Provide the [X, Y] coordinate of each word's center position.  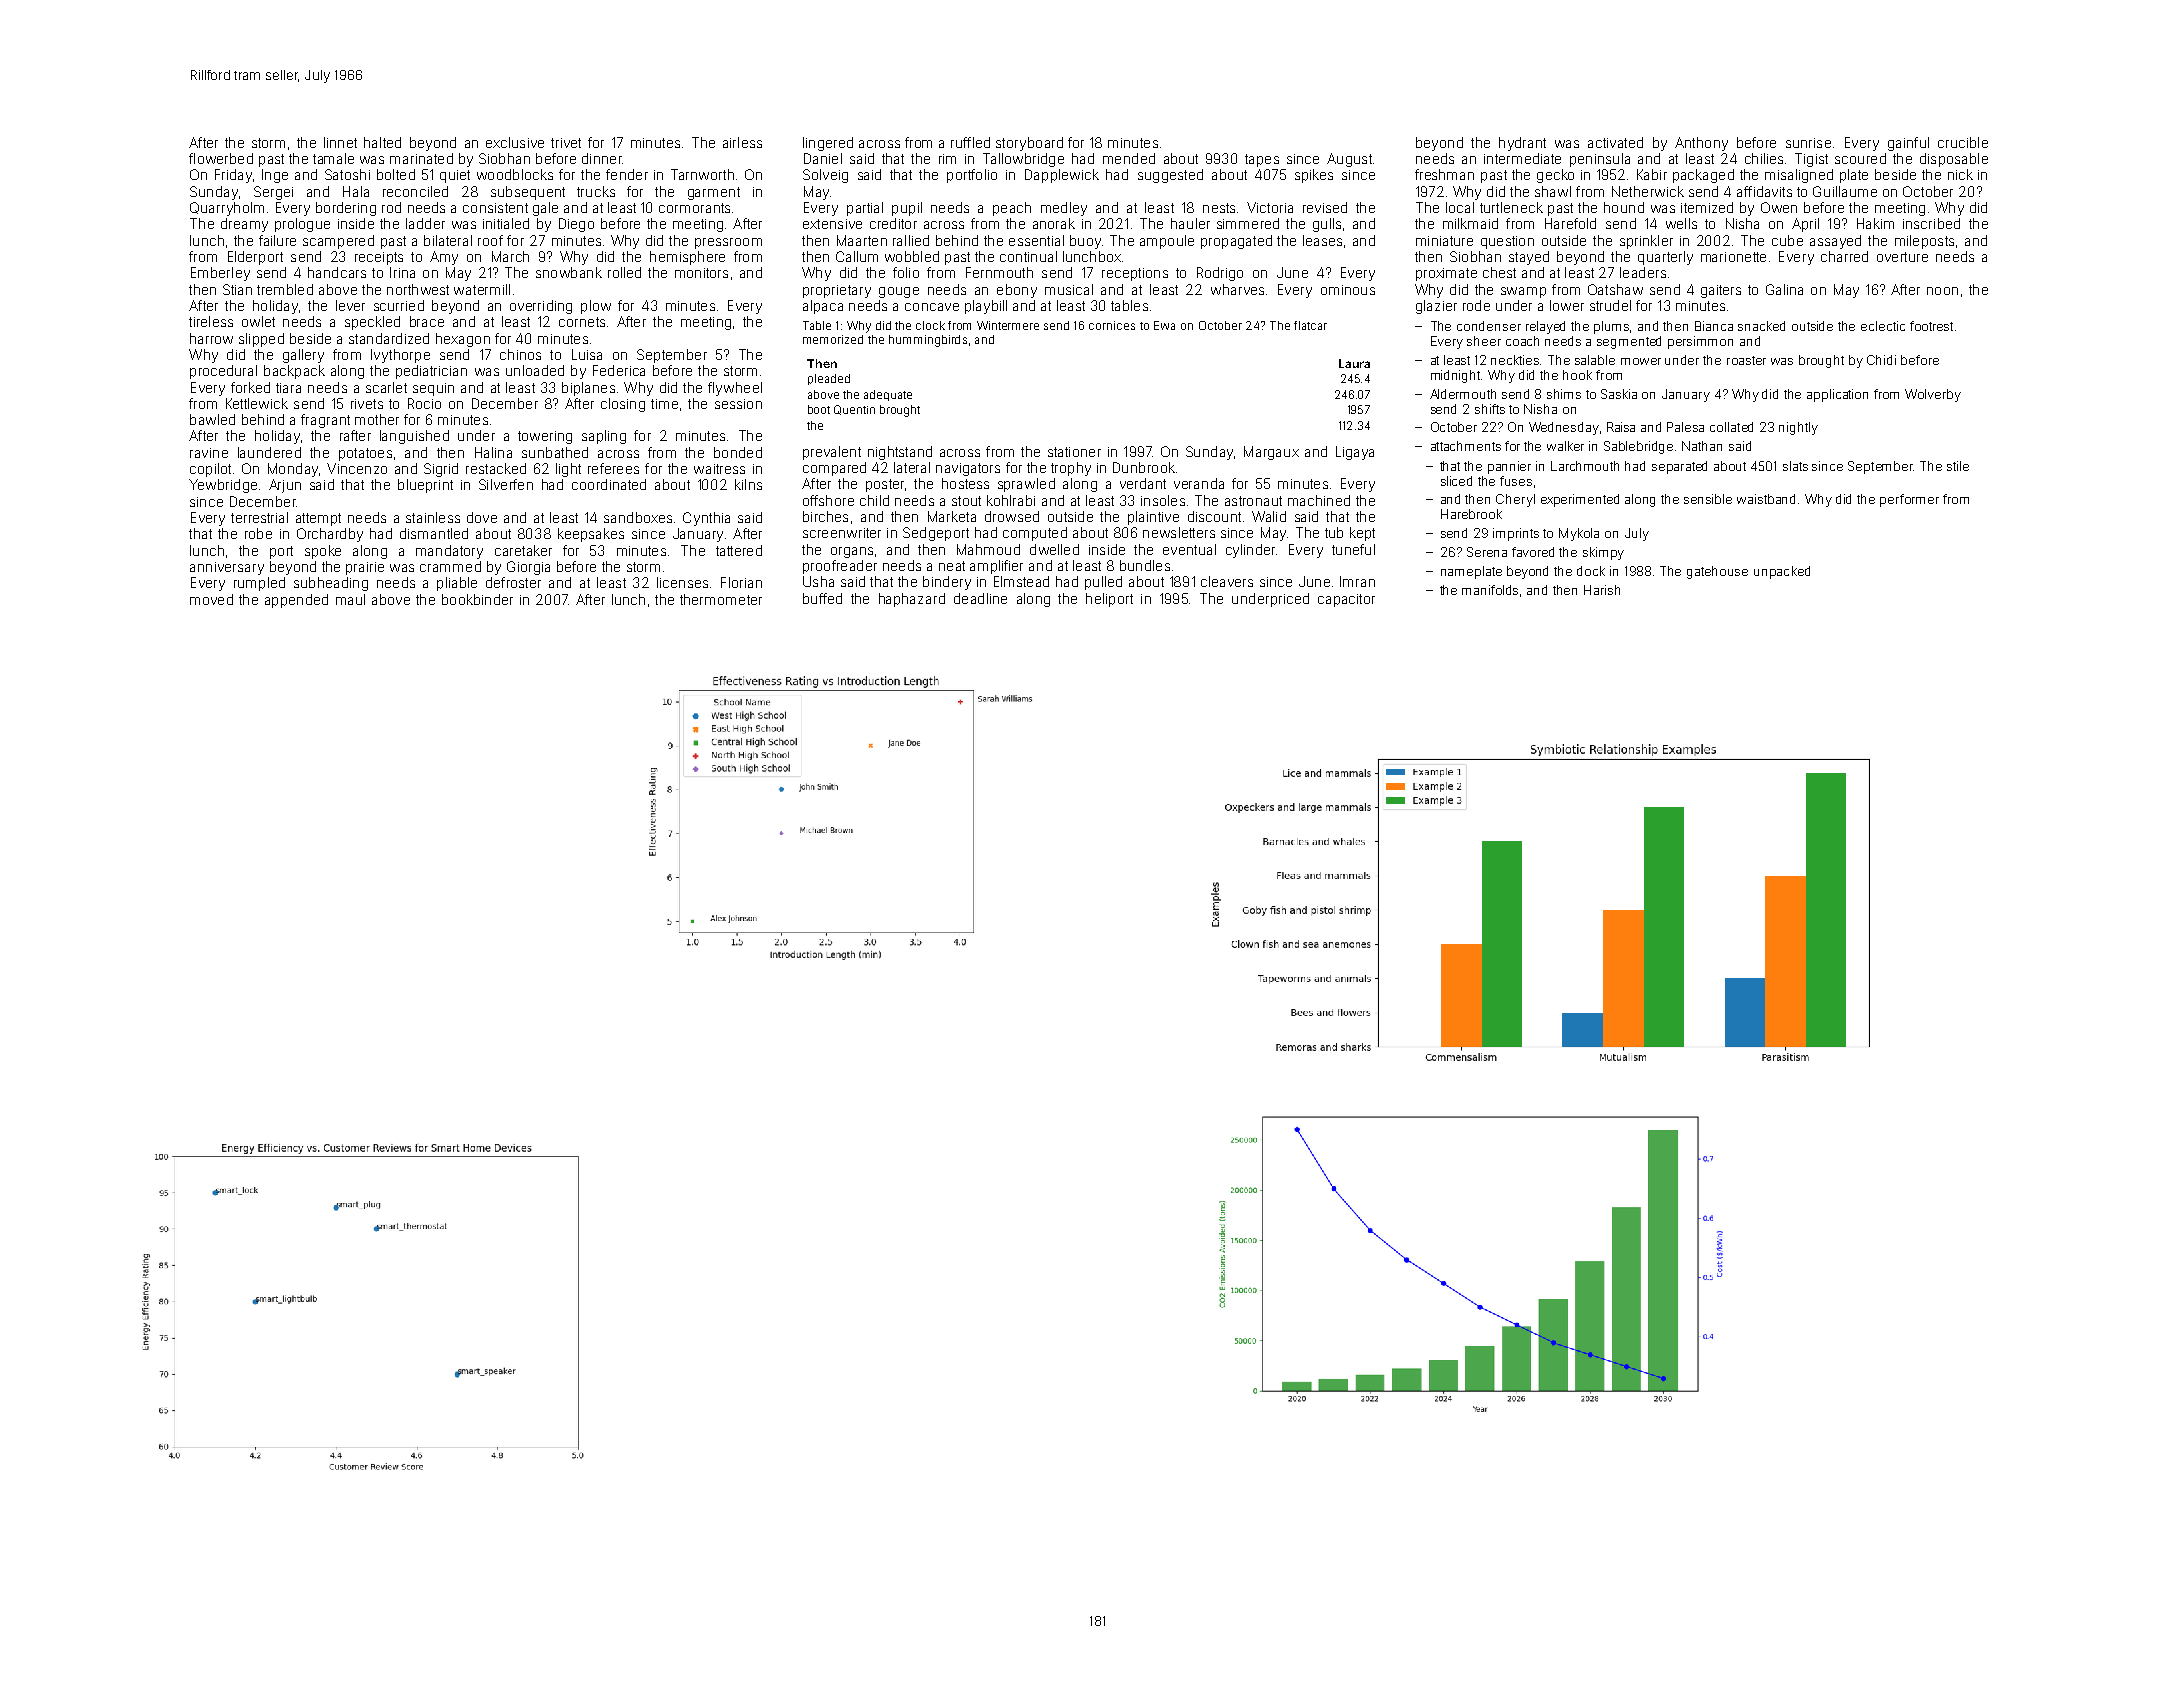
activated [1615, 142]
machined [1319, 500]
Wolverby [1933, 395]
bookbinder [477, 599]
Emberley [220, 274]
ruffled [970, 142]
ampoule [1167, 242]
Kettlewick [257, 403]
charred [1844, 256]
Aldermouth [1463, 394]
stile [1958, 466]
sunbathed [555, 452]
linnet [340, 142]
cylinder [1250, 551]
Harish [1602, 590]
